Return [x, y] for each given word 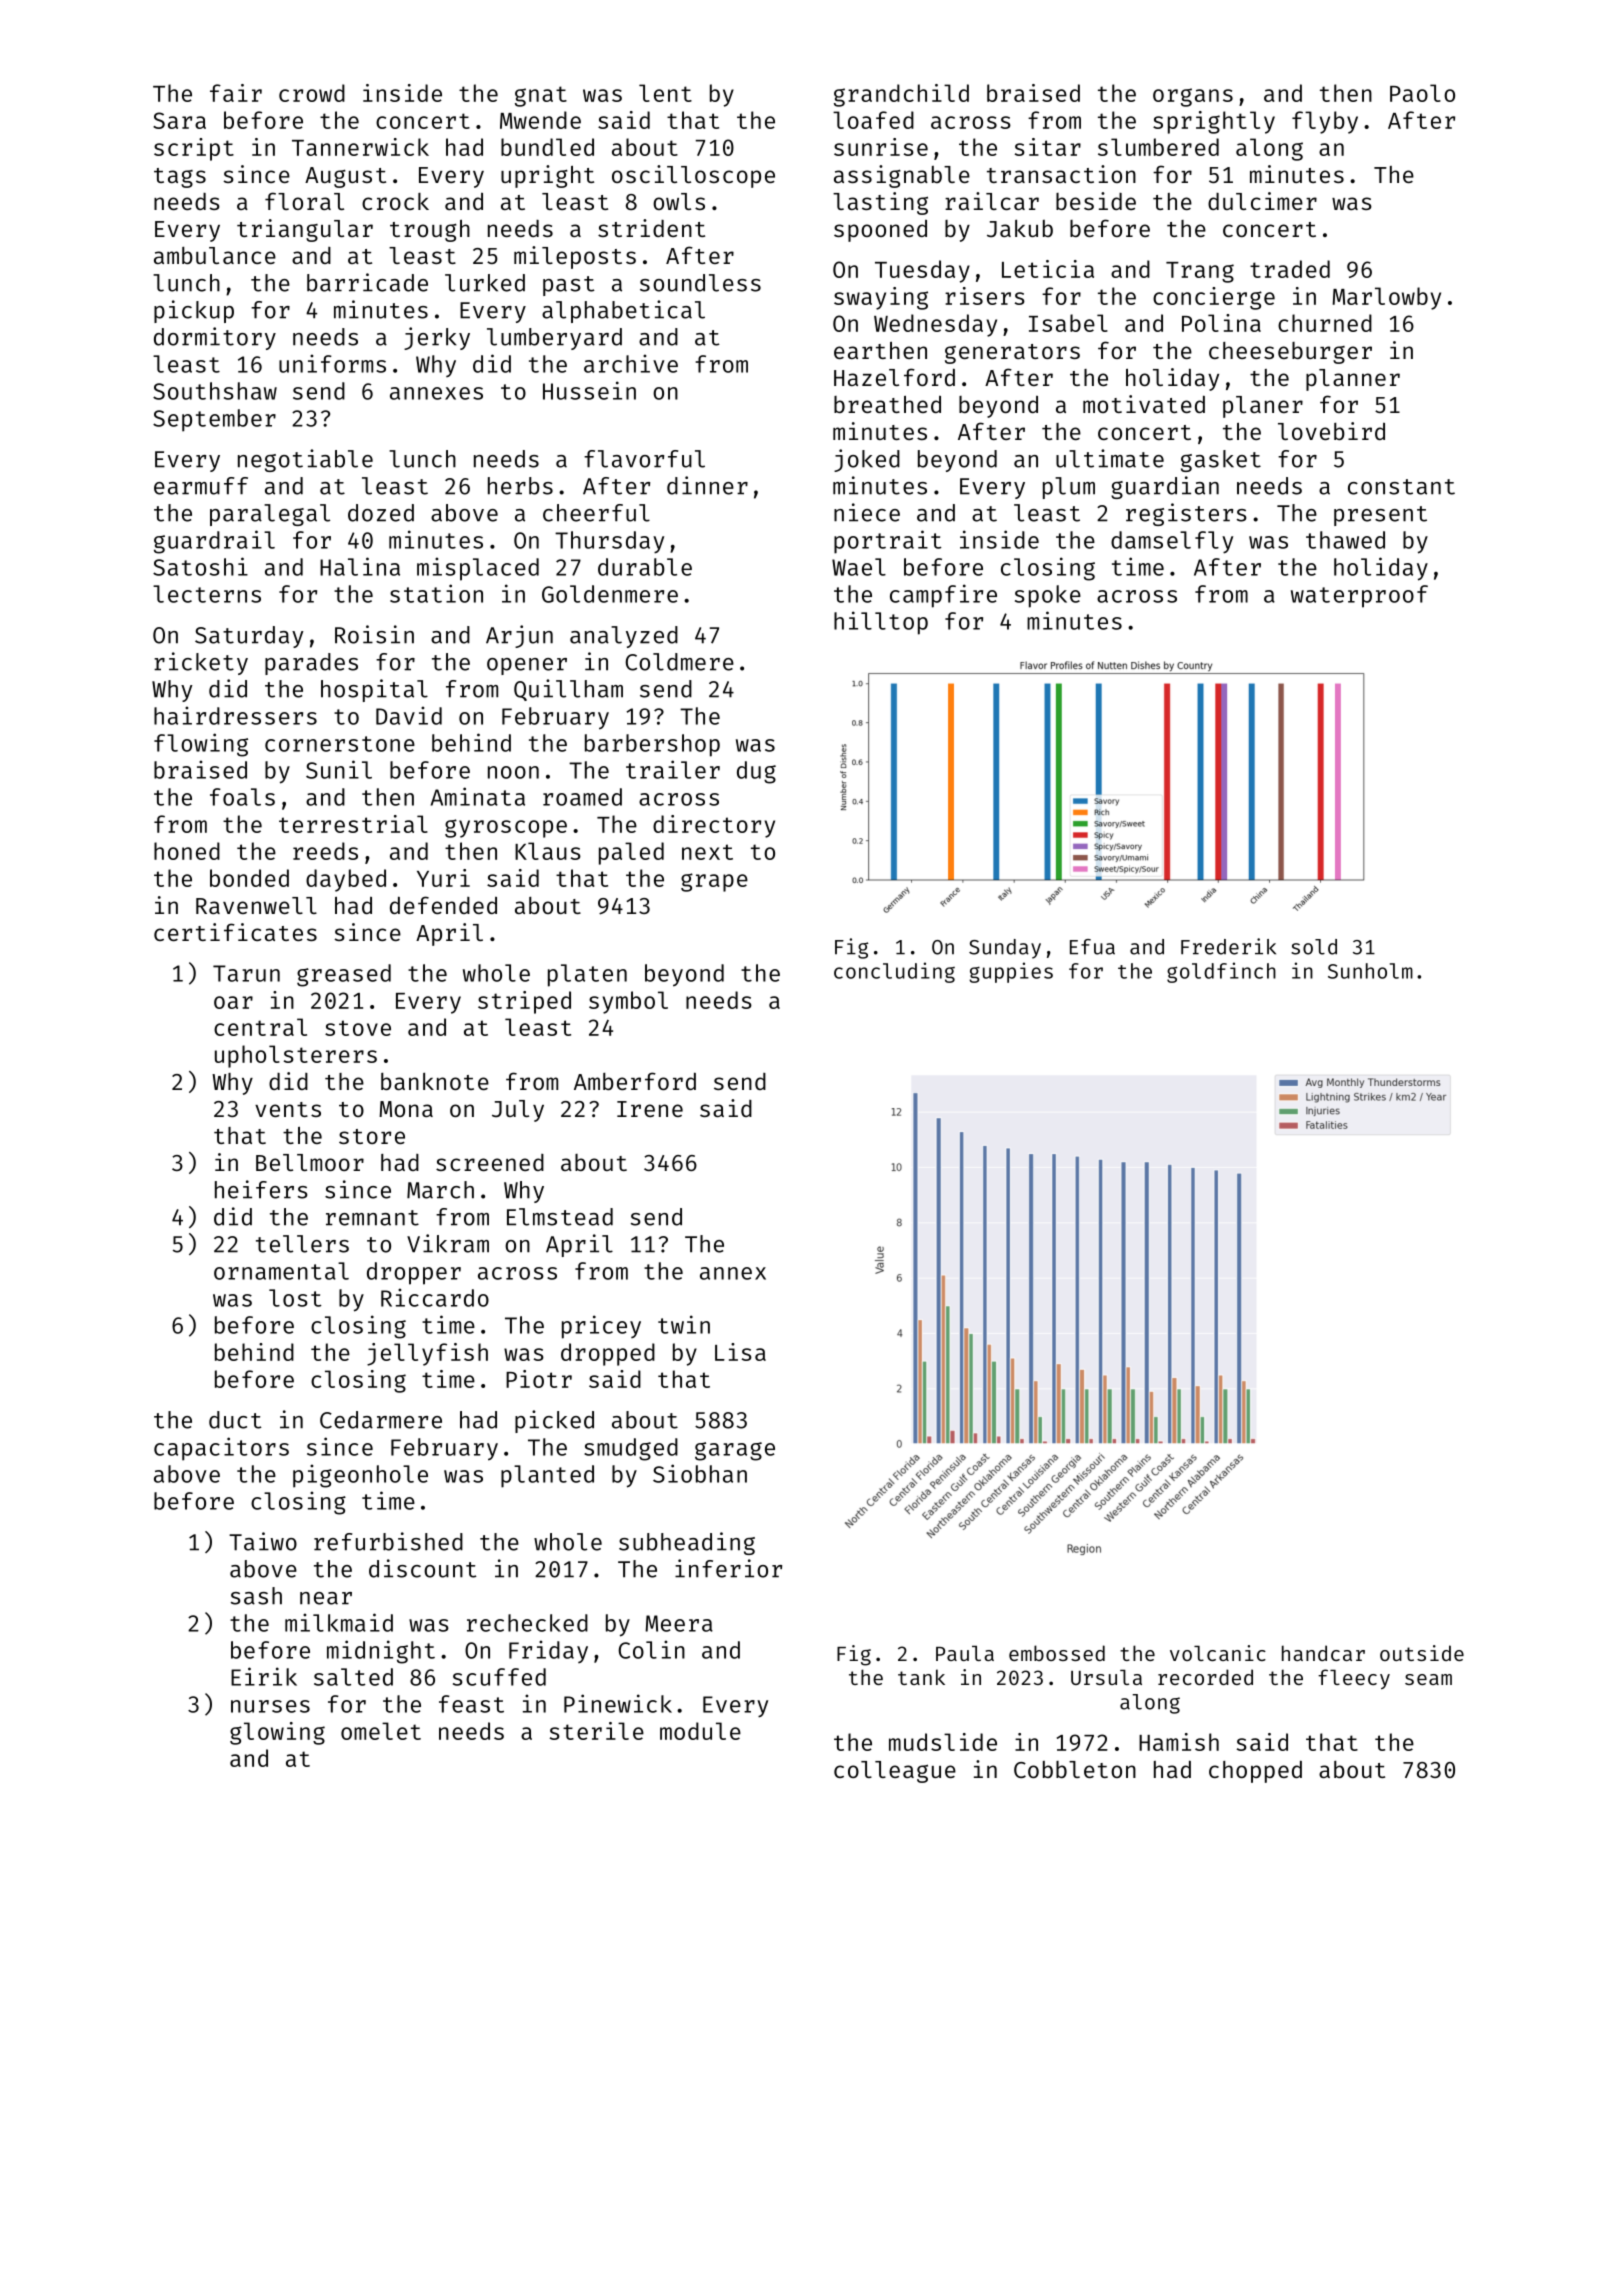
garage [735, 1451]
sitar [1048, 147]
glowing [277, 1733]
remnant [372, 1218]
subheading [687, 1543]
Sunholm [1370, 971]
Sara [179, 120]
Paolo [1422, 93]
